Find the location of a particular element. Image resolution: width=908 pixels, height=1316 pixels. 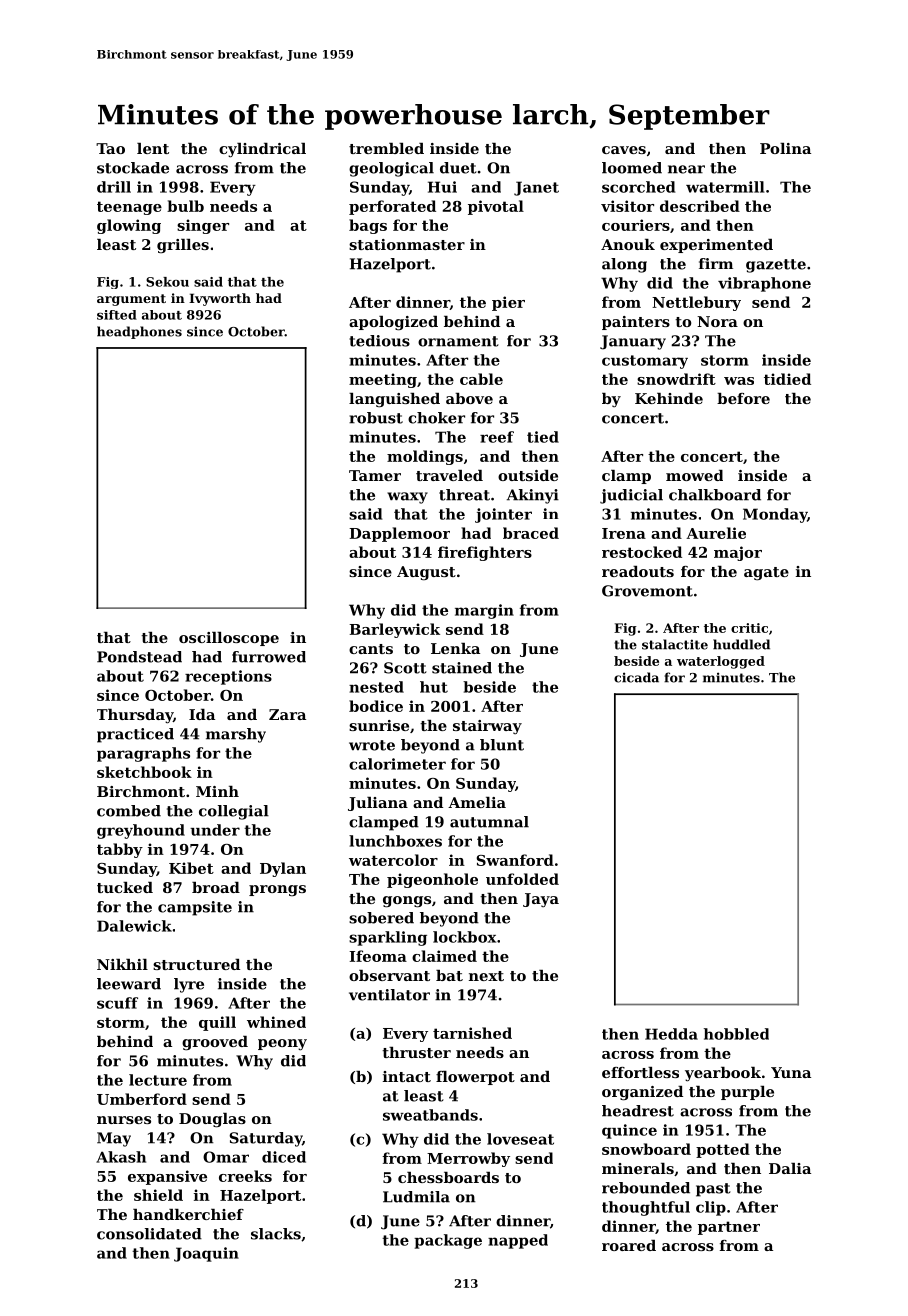

oscilloscope is located at coordinates (229, 639).
